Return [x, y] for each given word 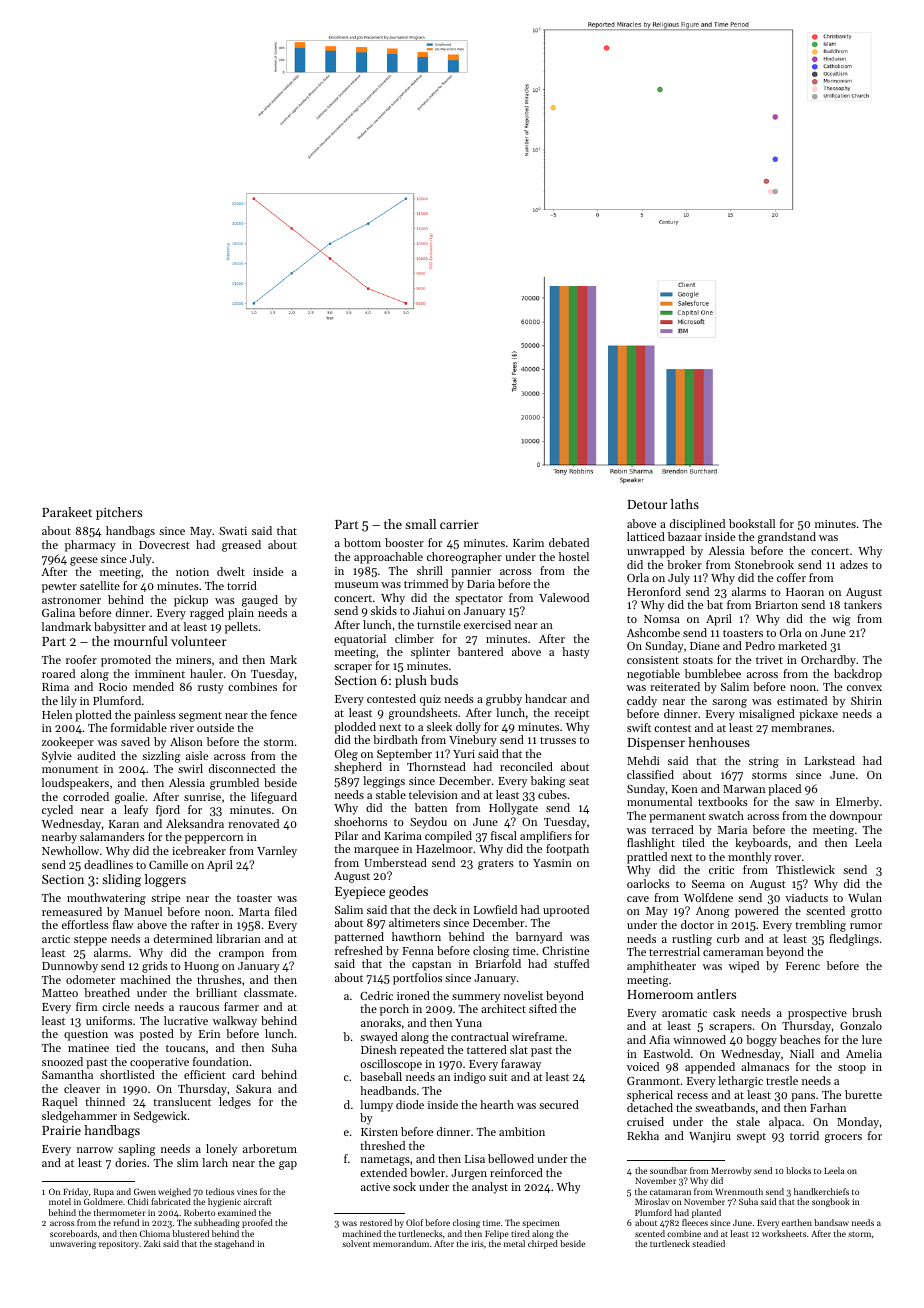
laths [684, 504]
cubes [552, 794]
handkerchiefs [821, 1191]
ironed [413, 995]
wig [841, 620]
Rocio [113, 687]
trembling [820, 926]
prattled [647, 858]
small [420, 524]
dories [131, 1162]
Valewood [564, 597]
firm [87, 1006]
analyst [490, 1188]
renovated [253, 823]
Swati [233, 531]
